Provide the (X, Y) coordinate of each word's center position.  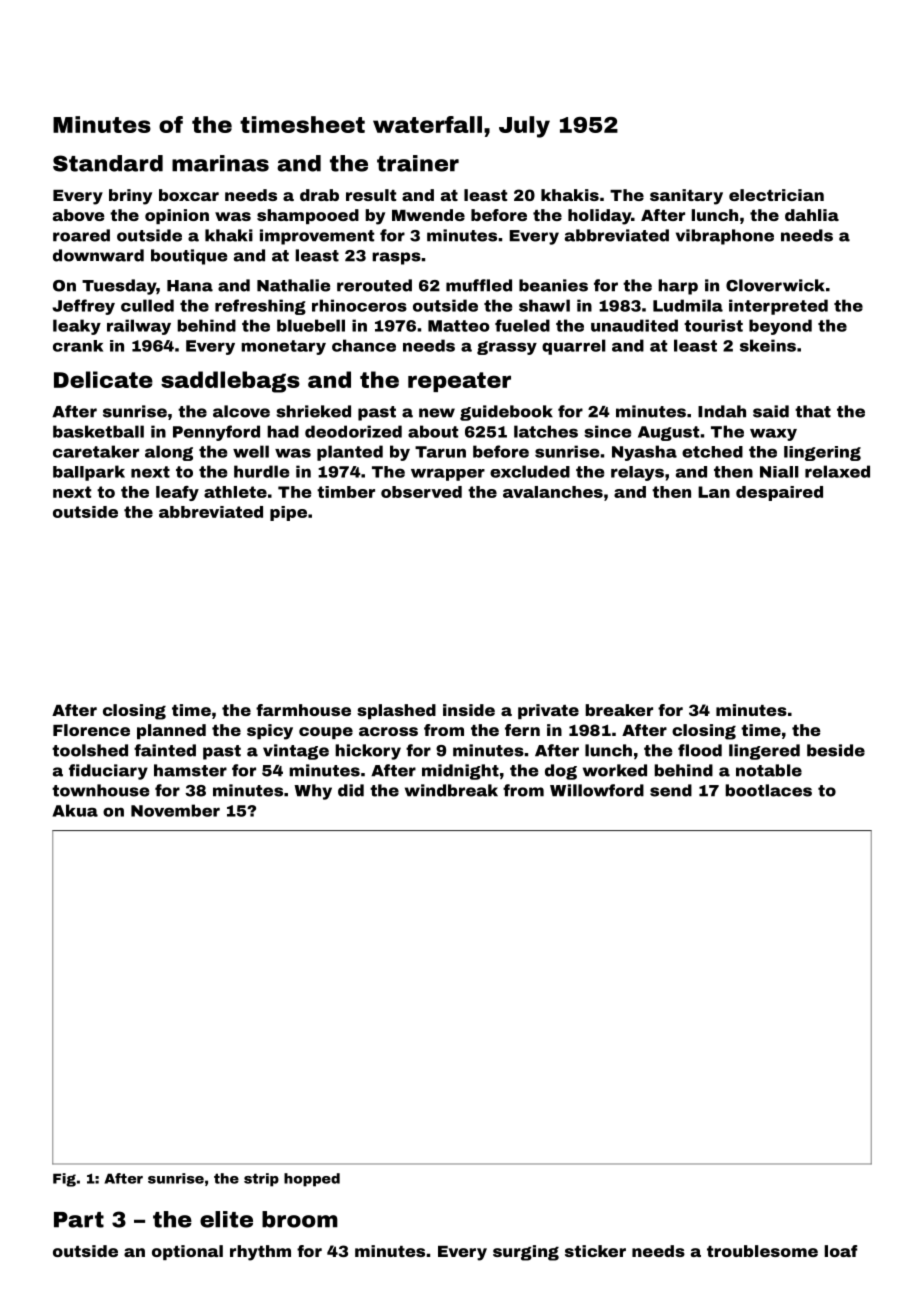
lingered (764, 752)
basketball (98, 431)
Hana (190, 286)
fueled (522, 325)
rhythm (260, 1253)
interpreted (778, 307)
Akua (75, 810)
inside (469, 710)
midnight (460, 772)
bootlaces (768, 790)
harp (678, 287)
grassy (507, 348)
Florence (91, 730)
